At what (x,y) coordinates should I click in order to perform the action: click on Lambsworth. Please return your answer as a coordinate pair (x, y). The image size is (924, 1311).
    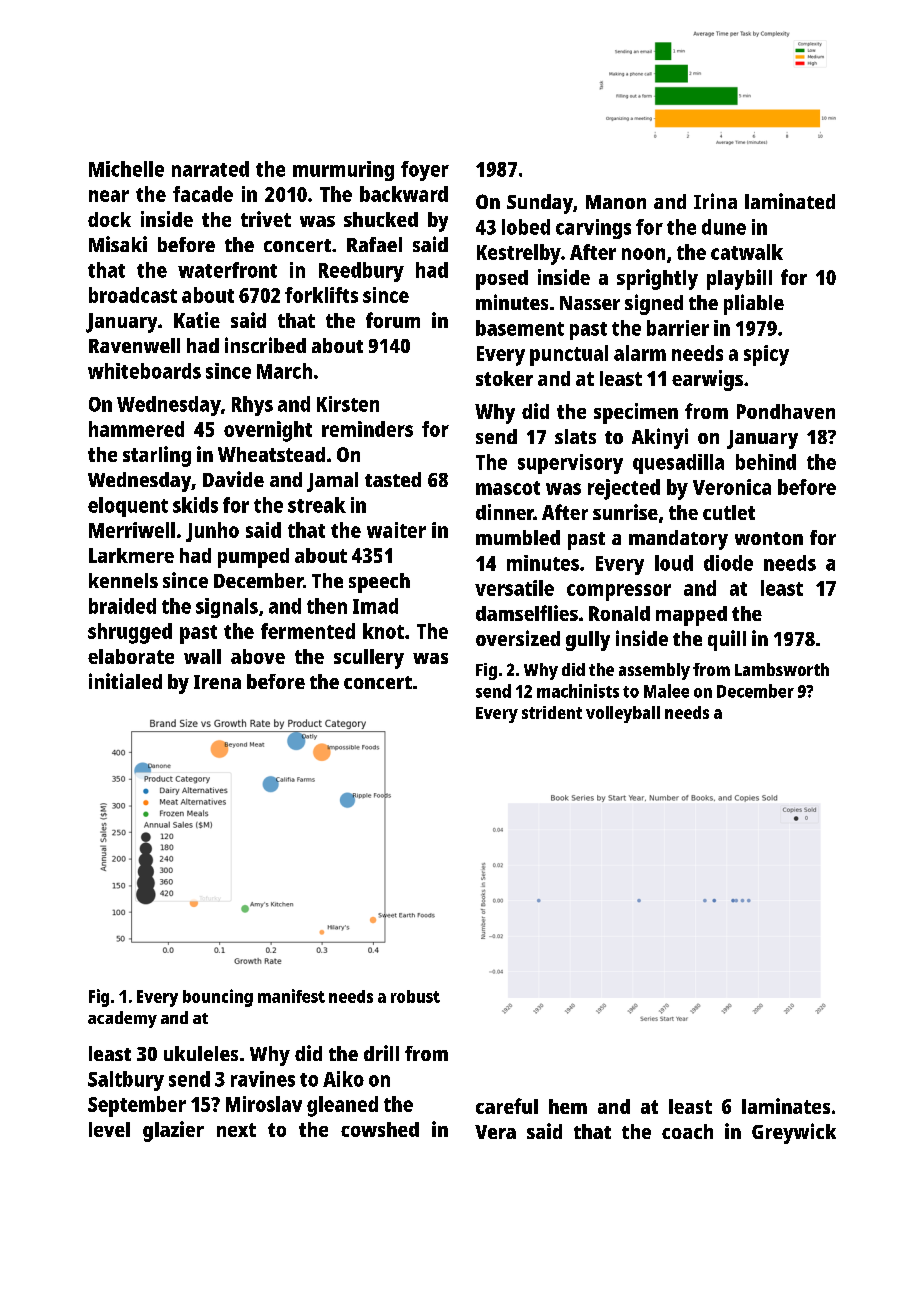
    Looking at the image, I should click on (782, 669).
